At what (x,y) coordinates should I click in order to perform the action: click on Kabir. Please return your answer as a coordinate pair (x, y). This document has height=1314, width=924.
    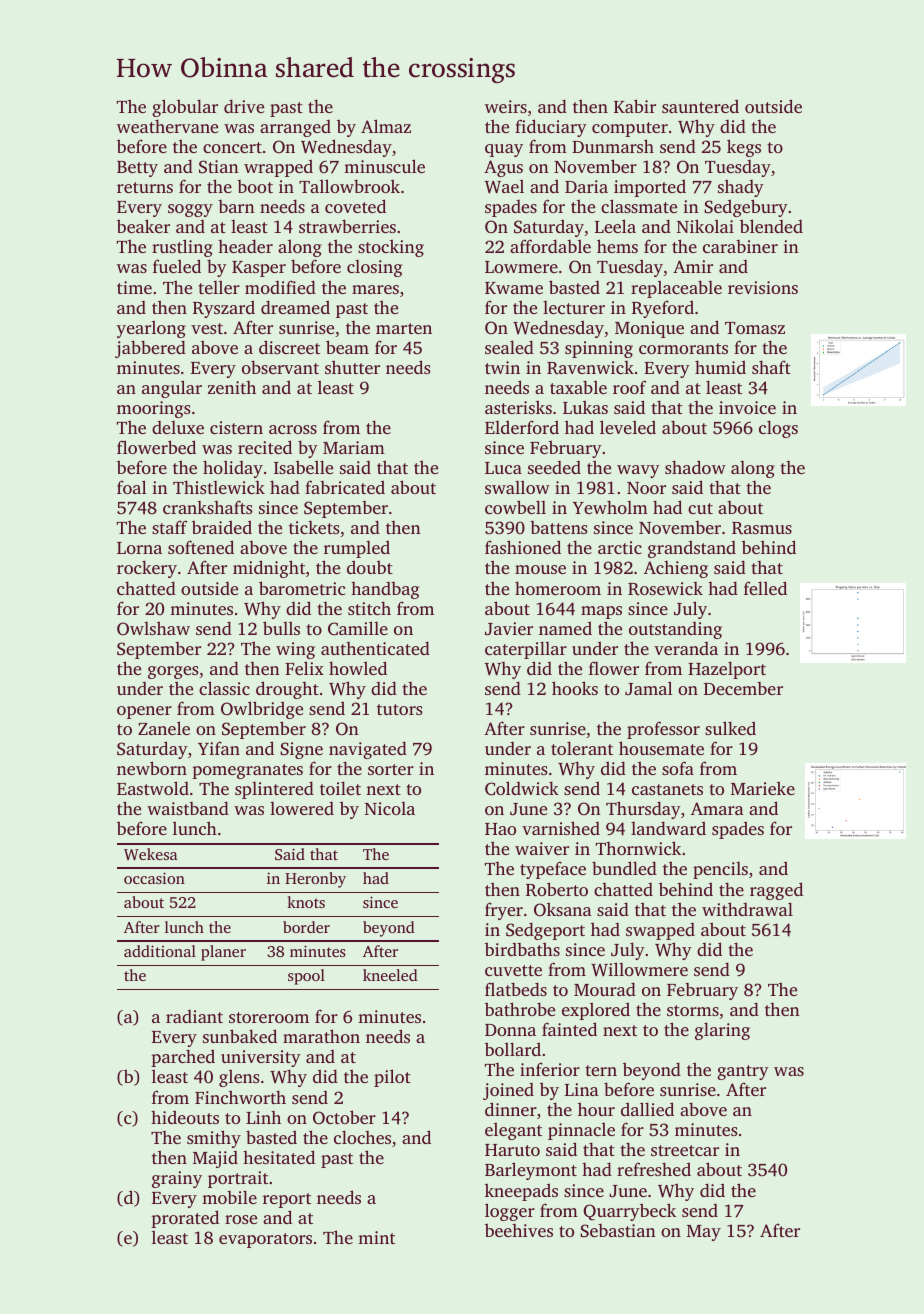
    Looking at the image, I should click on (635, 106).
